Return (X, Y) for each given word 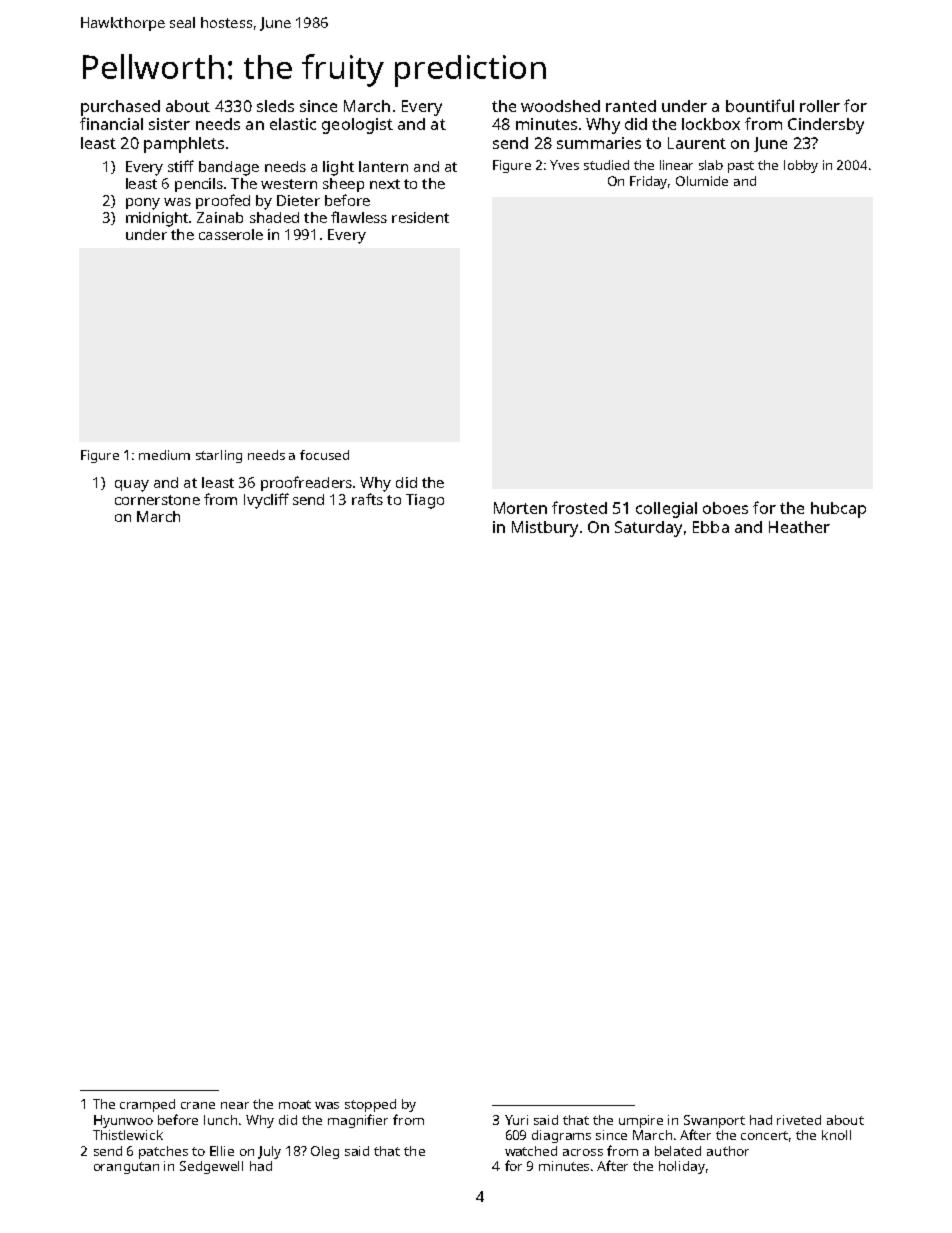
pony (143, 204)
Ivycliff (266, 501)
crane (198, 1105)
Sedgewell (211, 1167)
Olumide (702, 181)
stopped (370, 1105)
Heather (799, 527)
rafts (367, 499)
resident (420, 217)
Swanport (714, 1121)
